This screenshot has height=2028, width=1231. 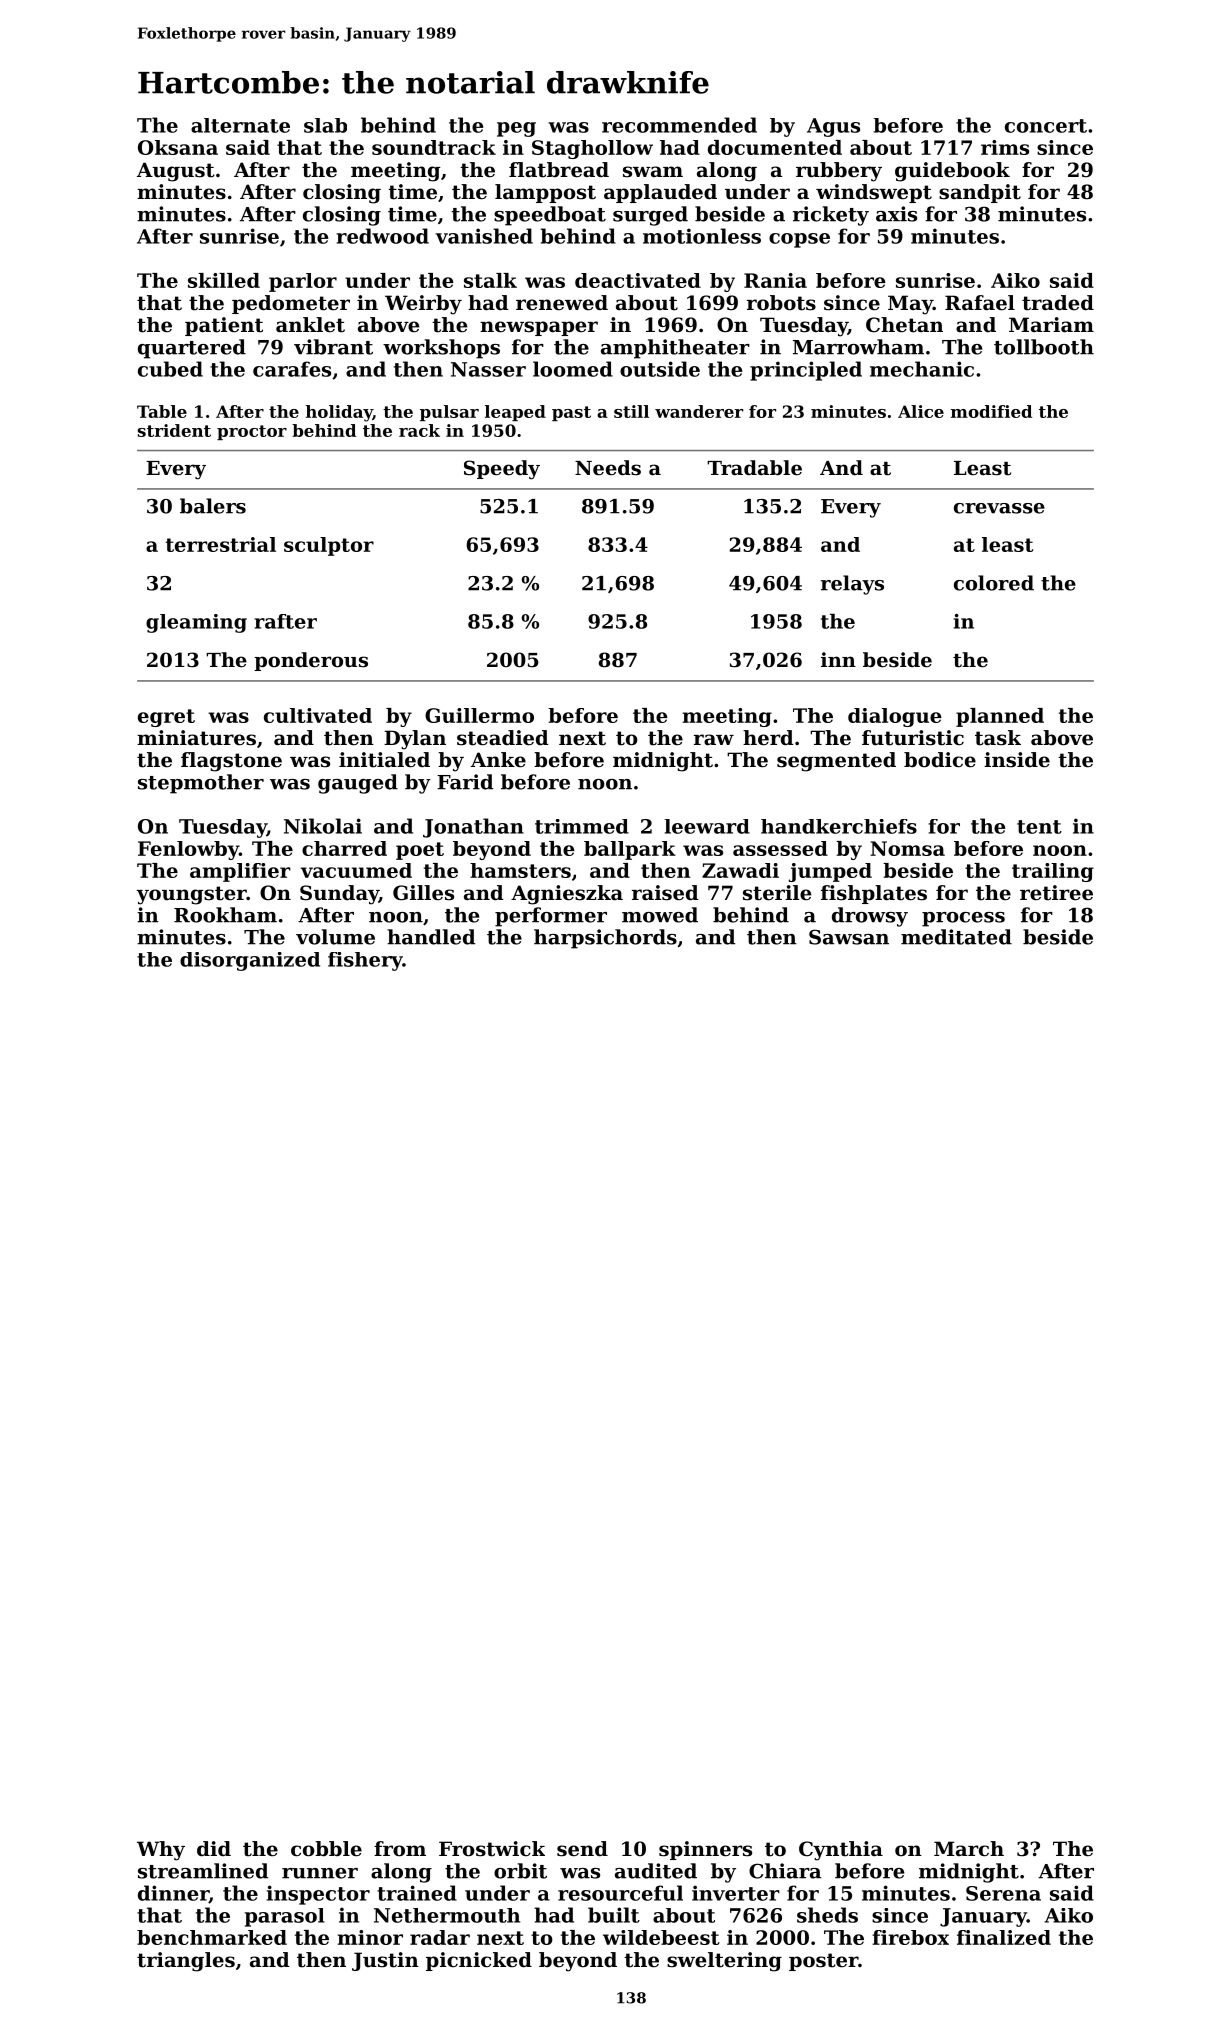 I want to click on Frostwick, so click(x=492, y=1849).
